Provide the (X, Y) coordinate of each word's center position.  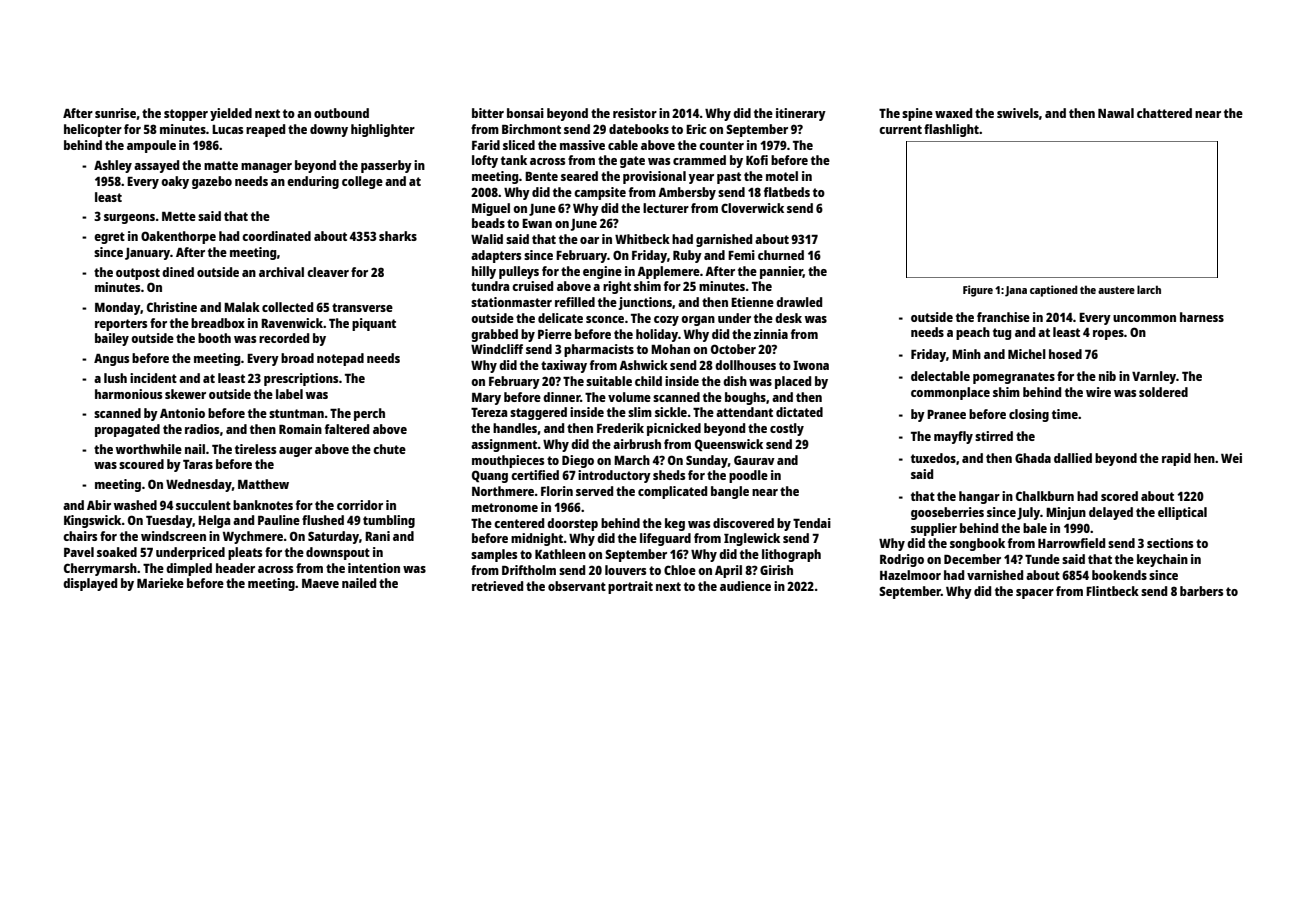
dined (178, 272)
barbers (1201, 591)
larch (1149, 289)
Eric (696, 129)
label (289, 394)
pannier (781, 272)
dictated (799, 412)
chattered (1164, 113)
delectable (940, 376)
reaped (265, 130)
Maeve (320, 583)
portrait (630, 587)
